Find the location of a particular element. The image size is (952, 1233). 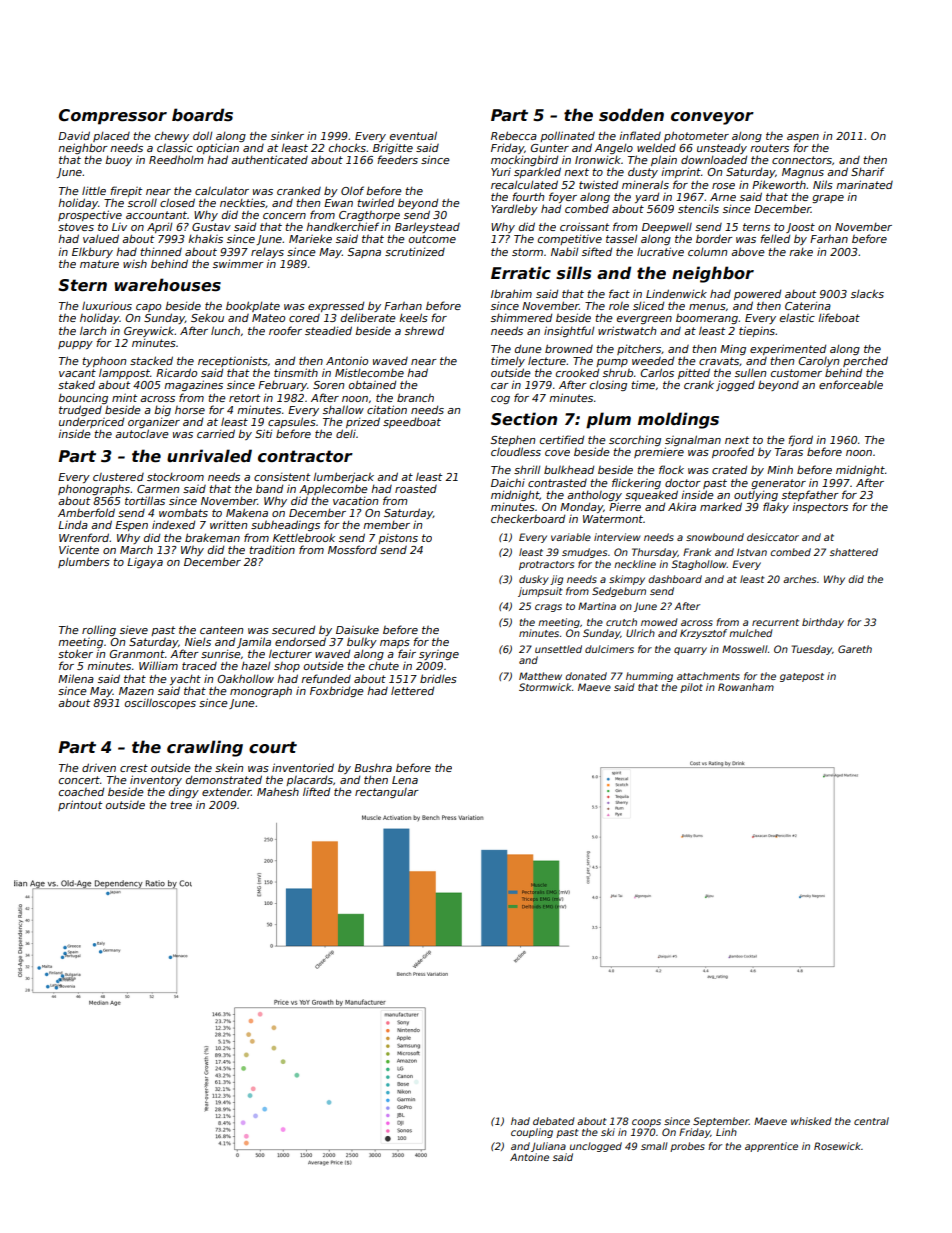

Ibrahim is located at coordinates (511, 293).
